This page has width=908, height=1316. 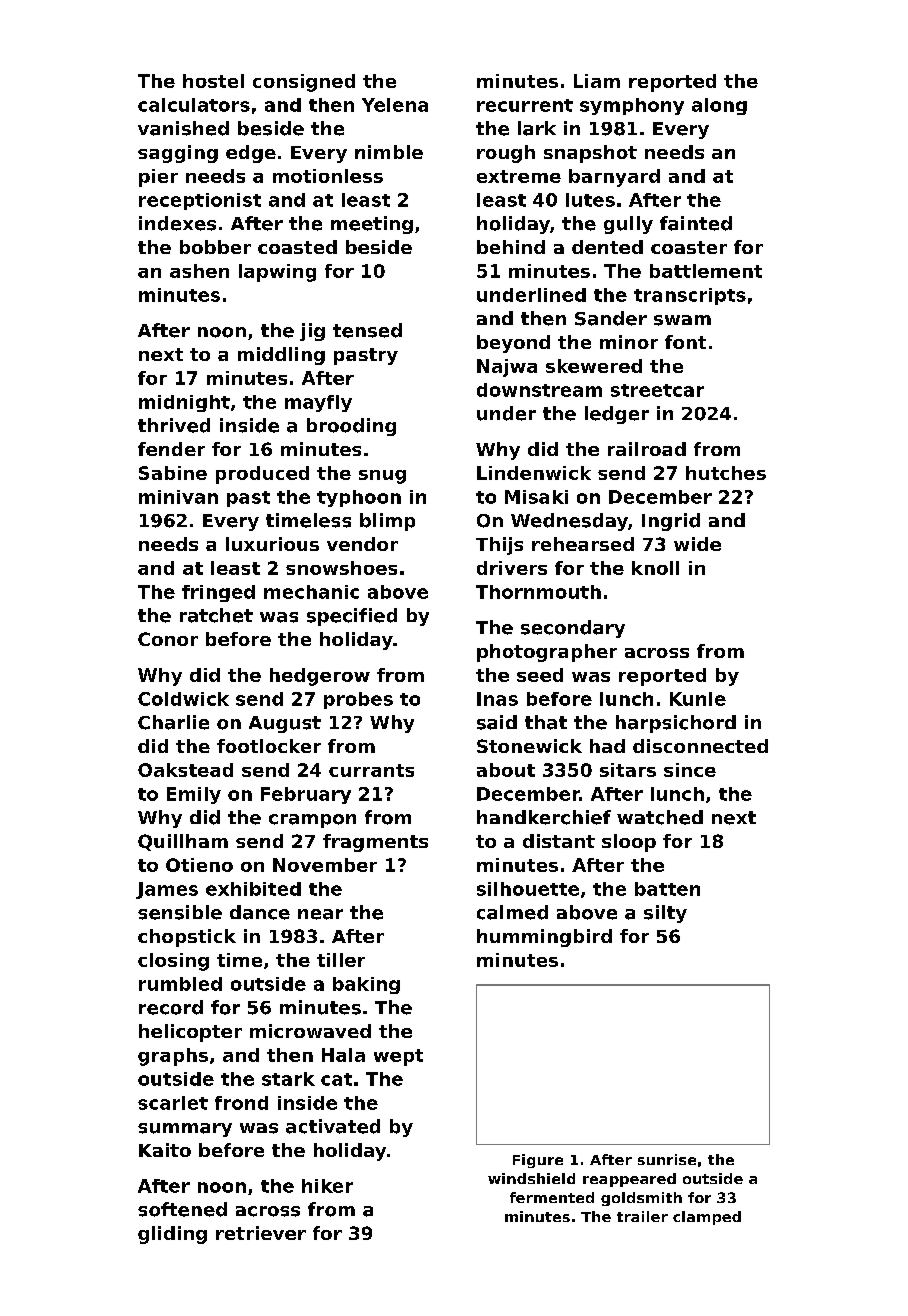 I want to click on meeting, so click(x=372, y=225).
